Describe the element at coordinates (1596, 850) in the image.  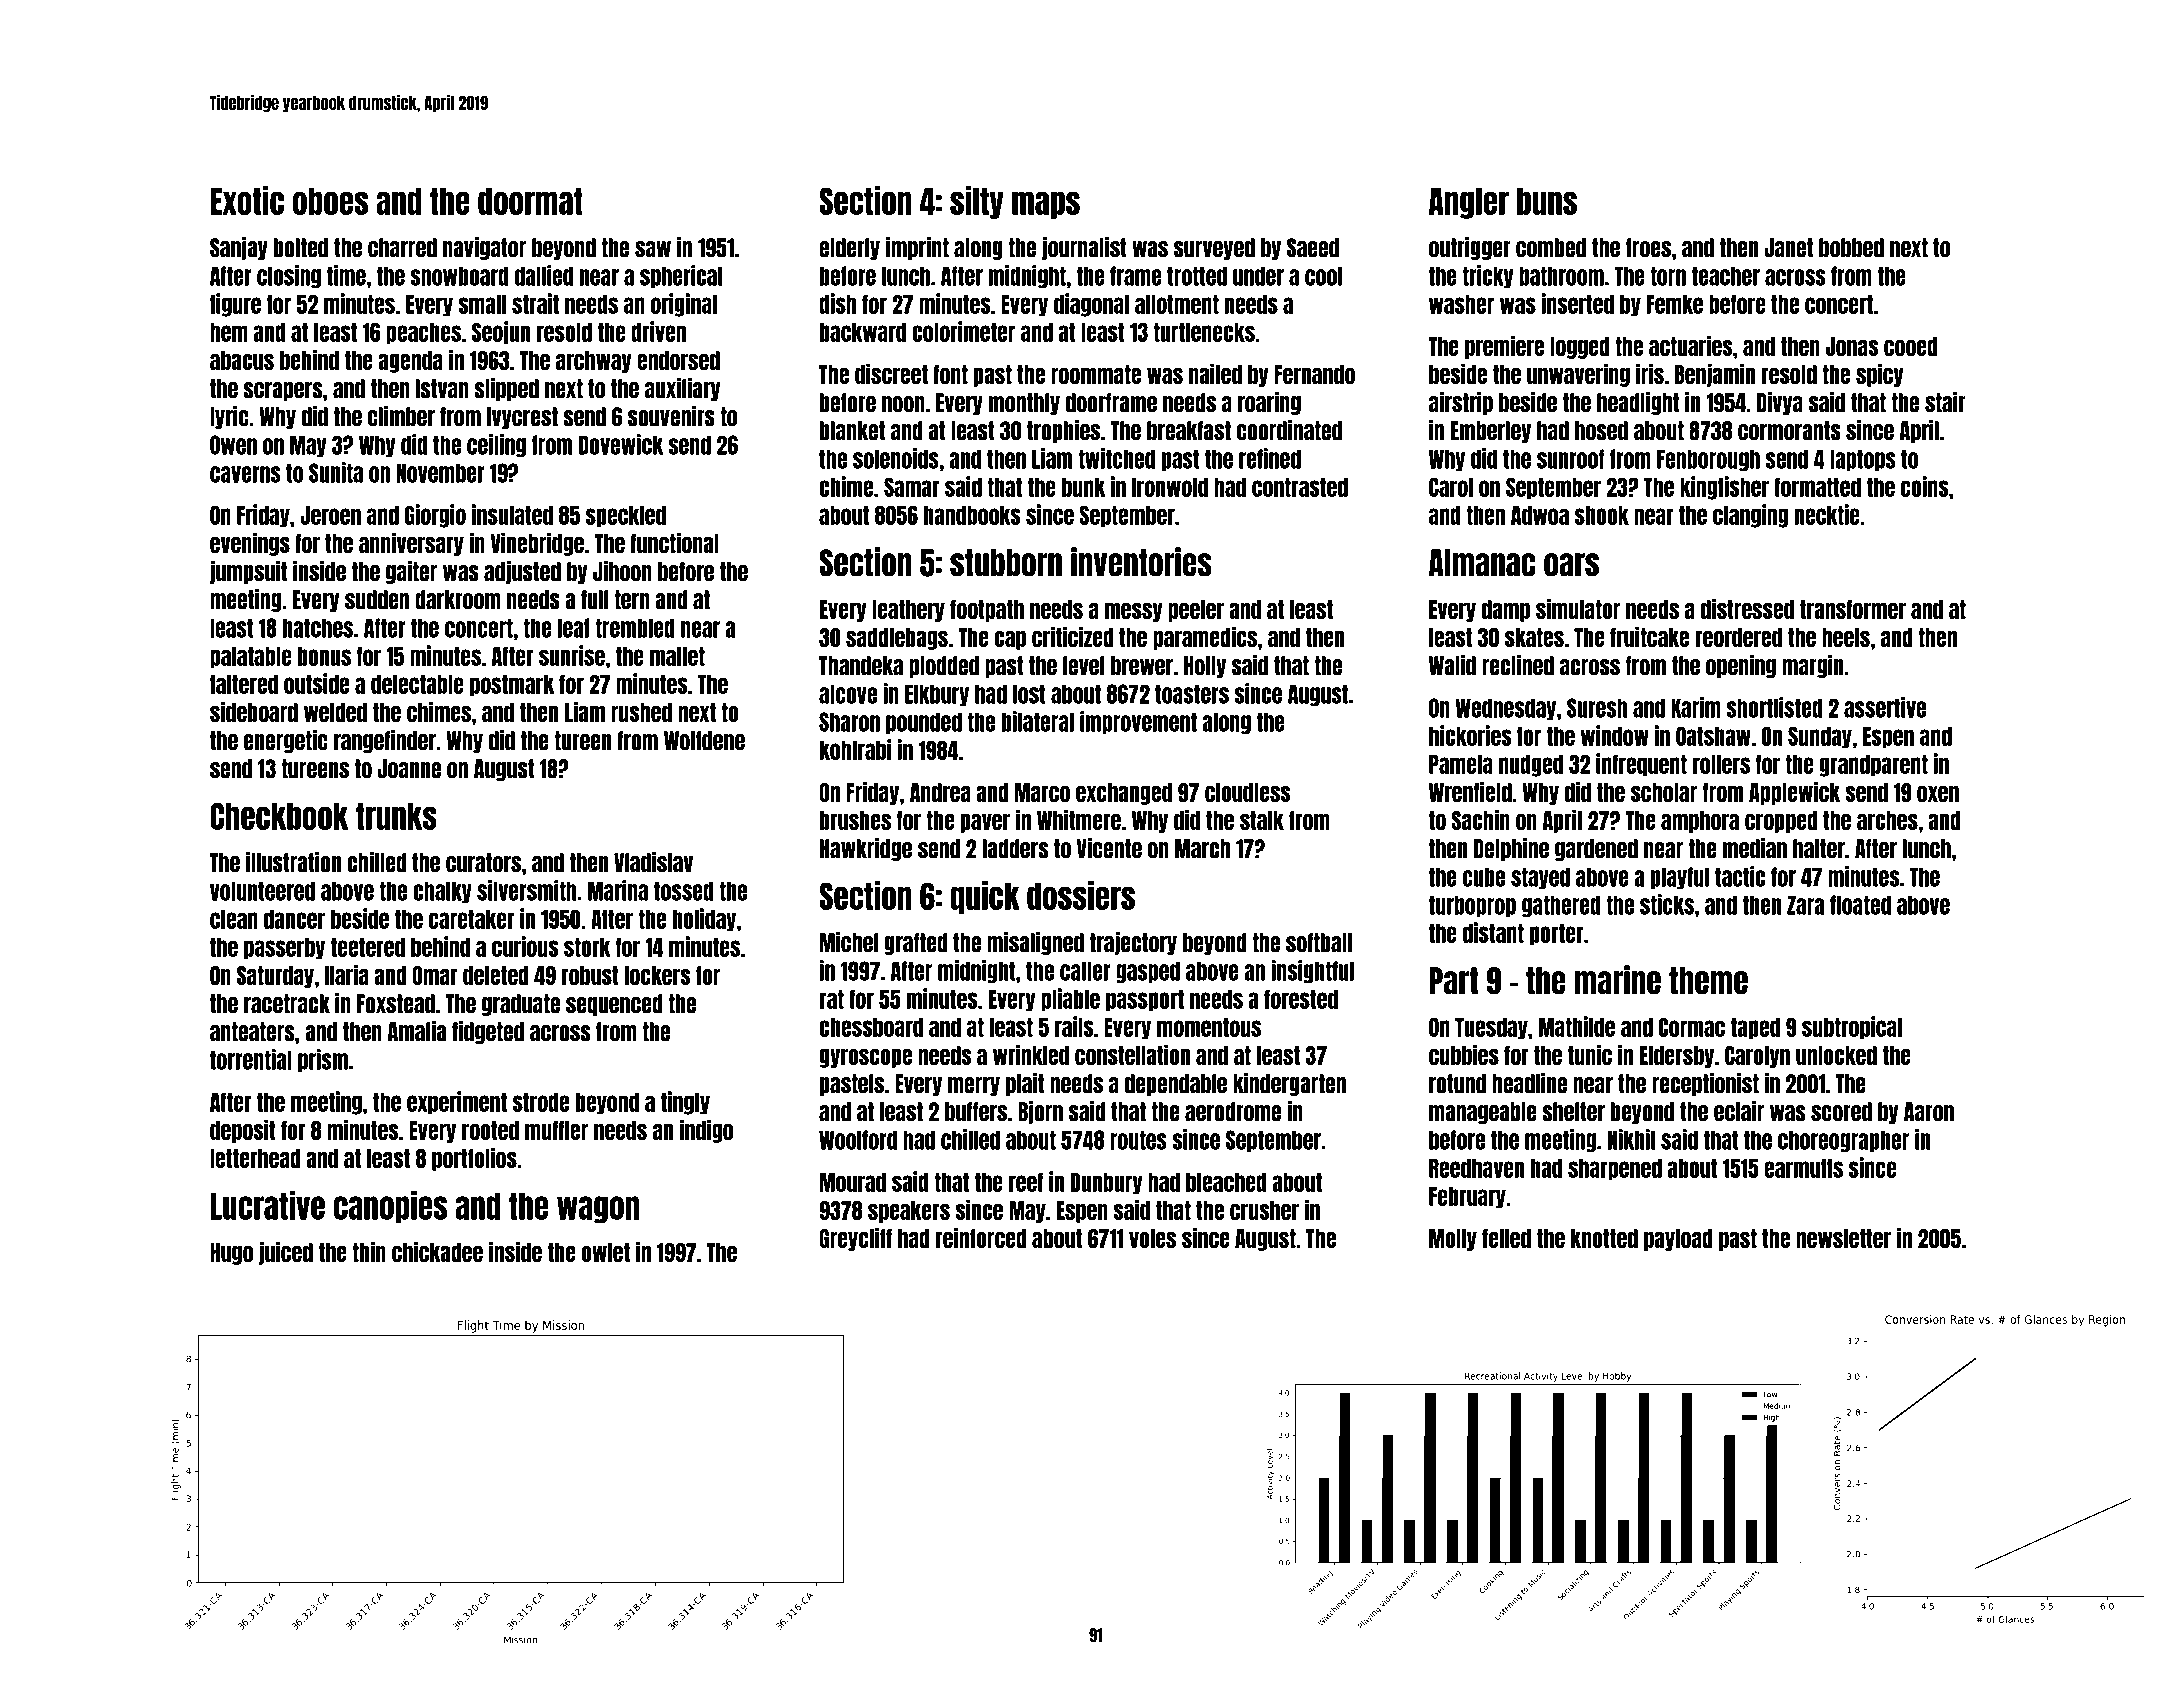
I see `gardened` at that location.
